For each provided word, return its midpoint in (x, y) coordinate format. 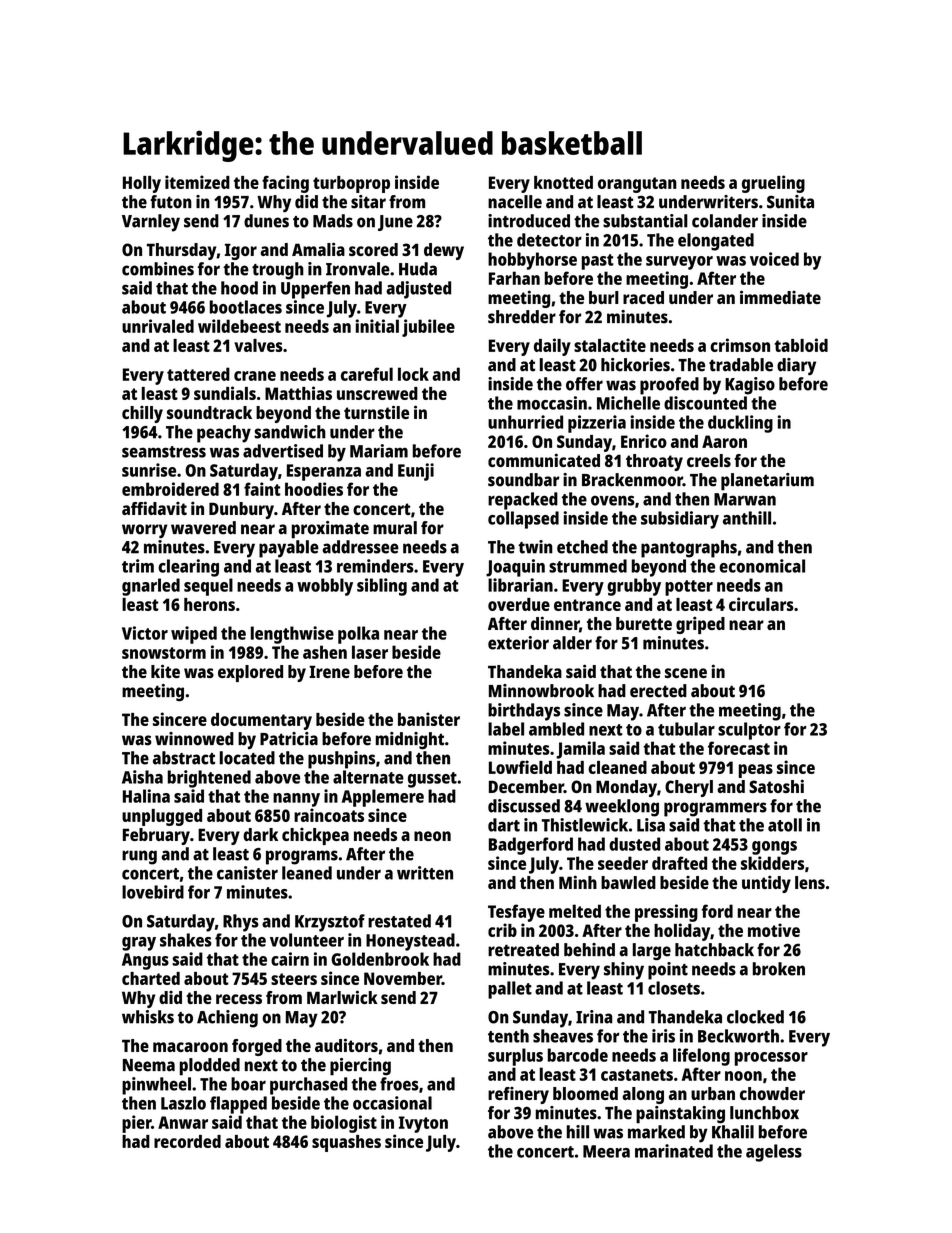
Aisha (142, 777)
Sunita (790, 202)
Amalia (318, 249)
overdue (519, 604)
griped (700, 625)
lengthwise (292, 635)
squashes (346, 1143)
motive (774, 930)
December (526, 786)
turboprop (351, 184)
